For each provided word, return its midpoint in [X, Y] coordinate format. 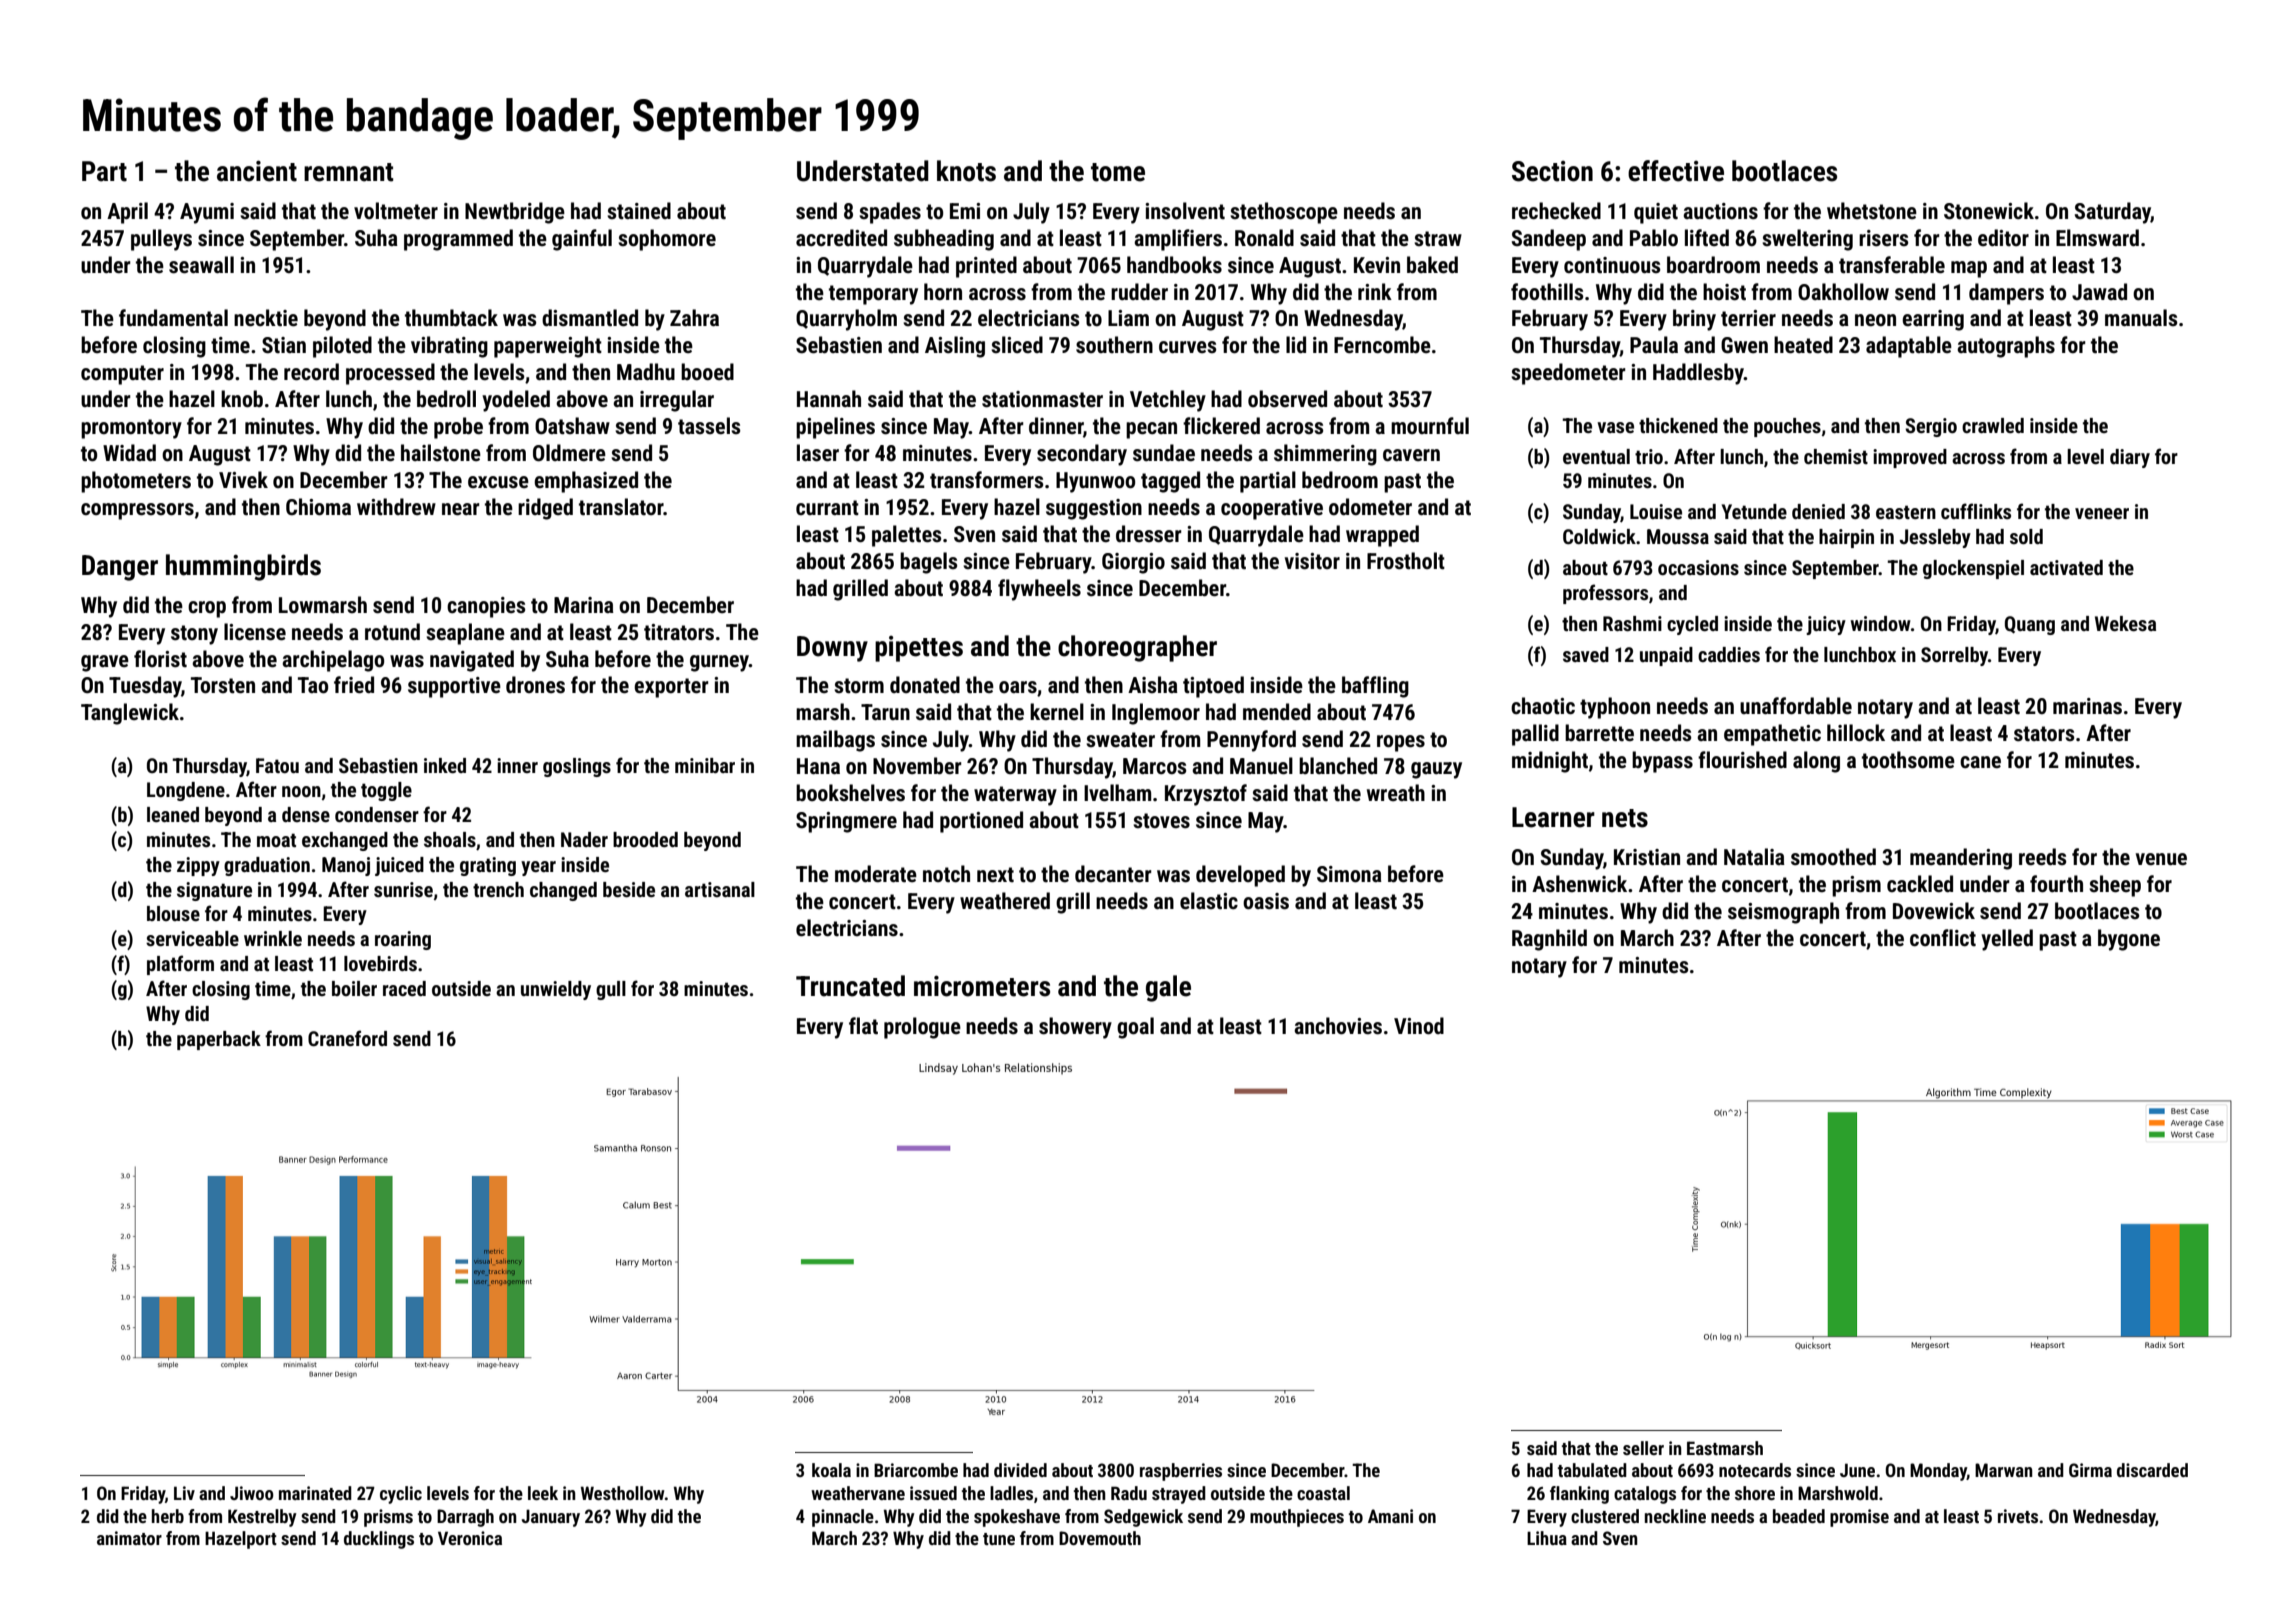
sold [2026, 536]
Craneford [347, 1038]
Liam [1128, 318]
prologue [922, 1028]
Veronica [470, 1538]
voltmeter [396, 211]
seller [1643, 1448]
